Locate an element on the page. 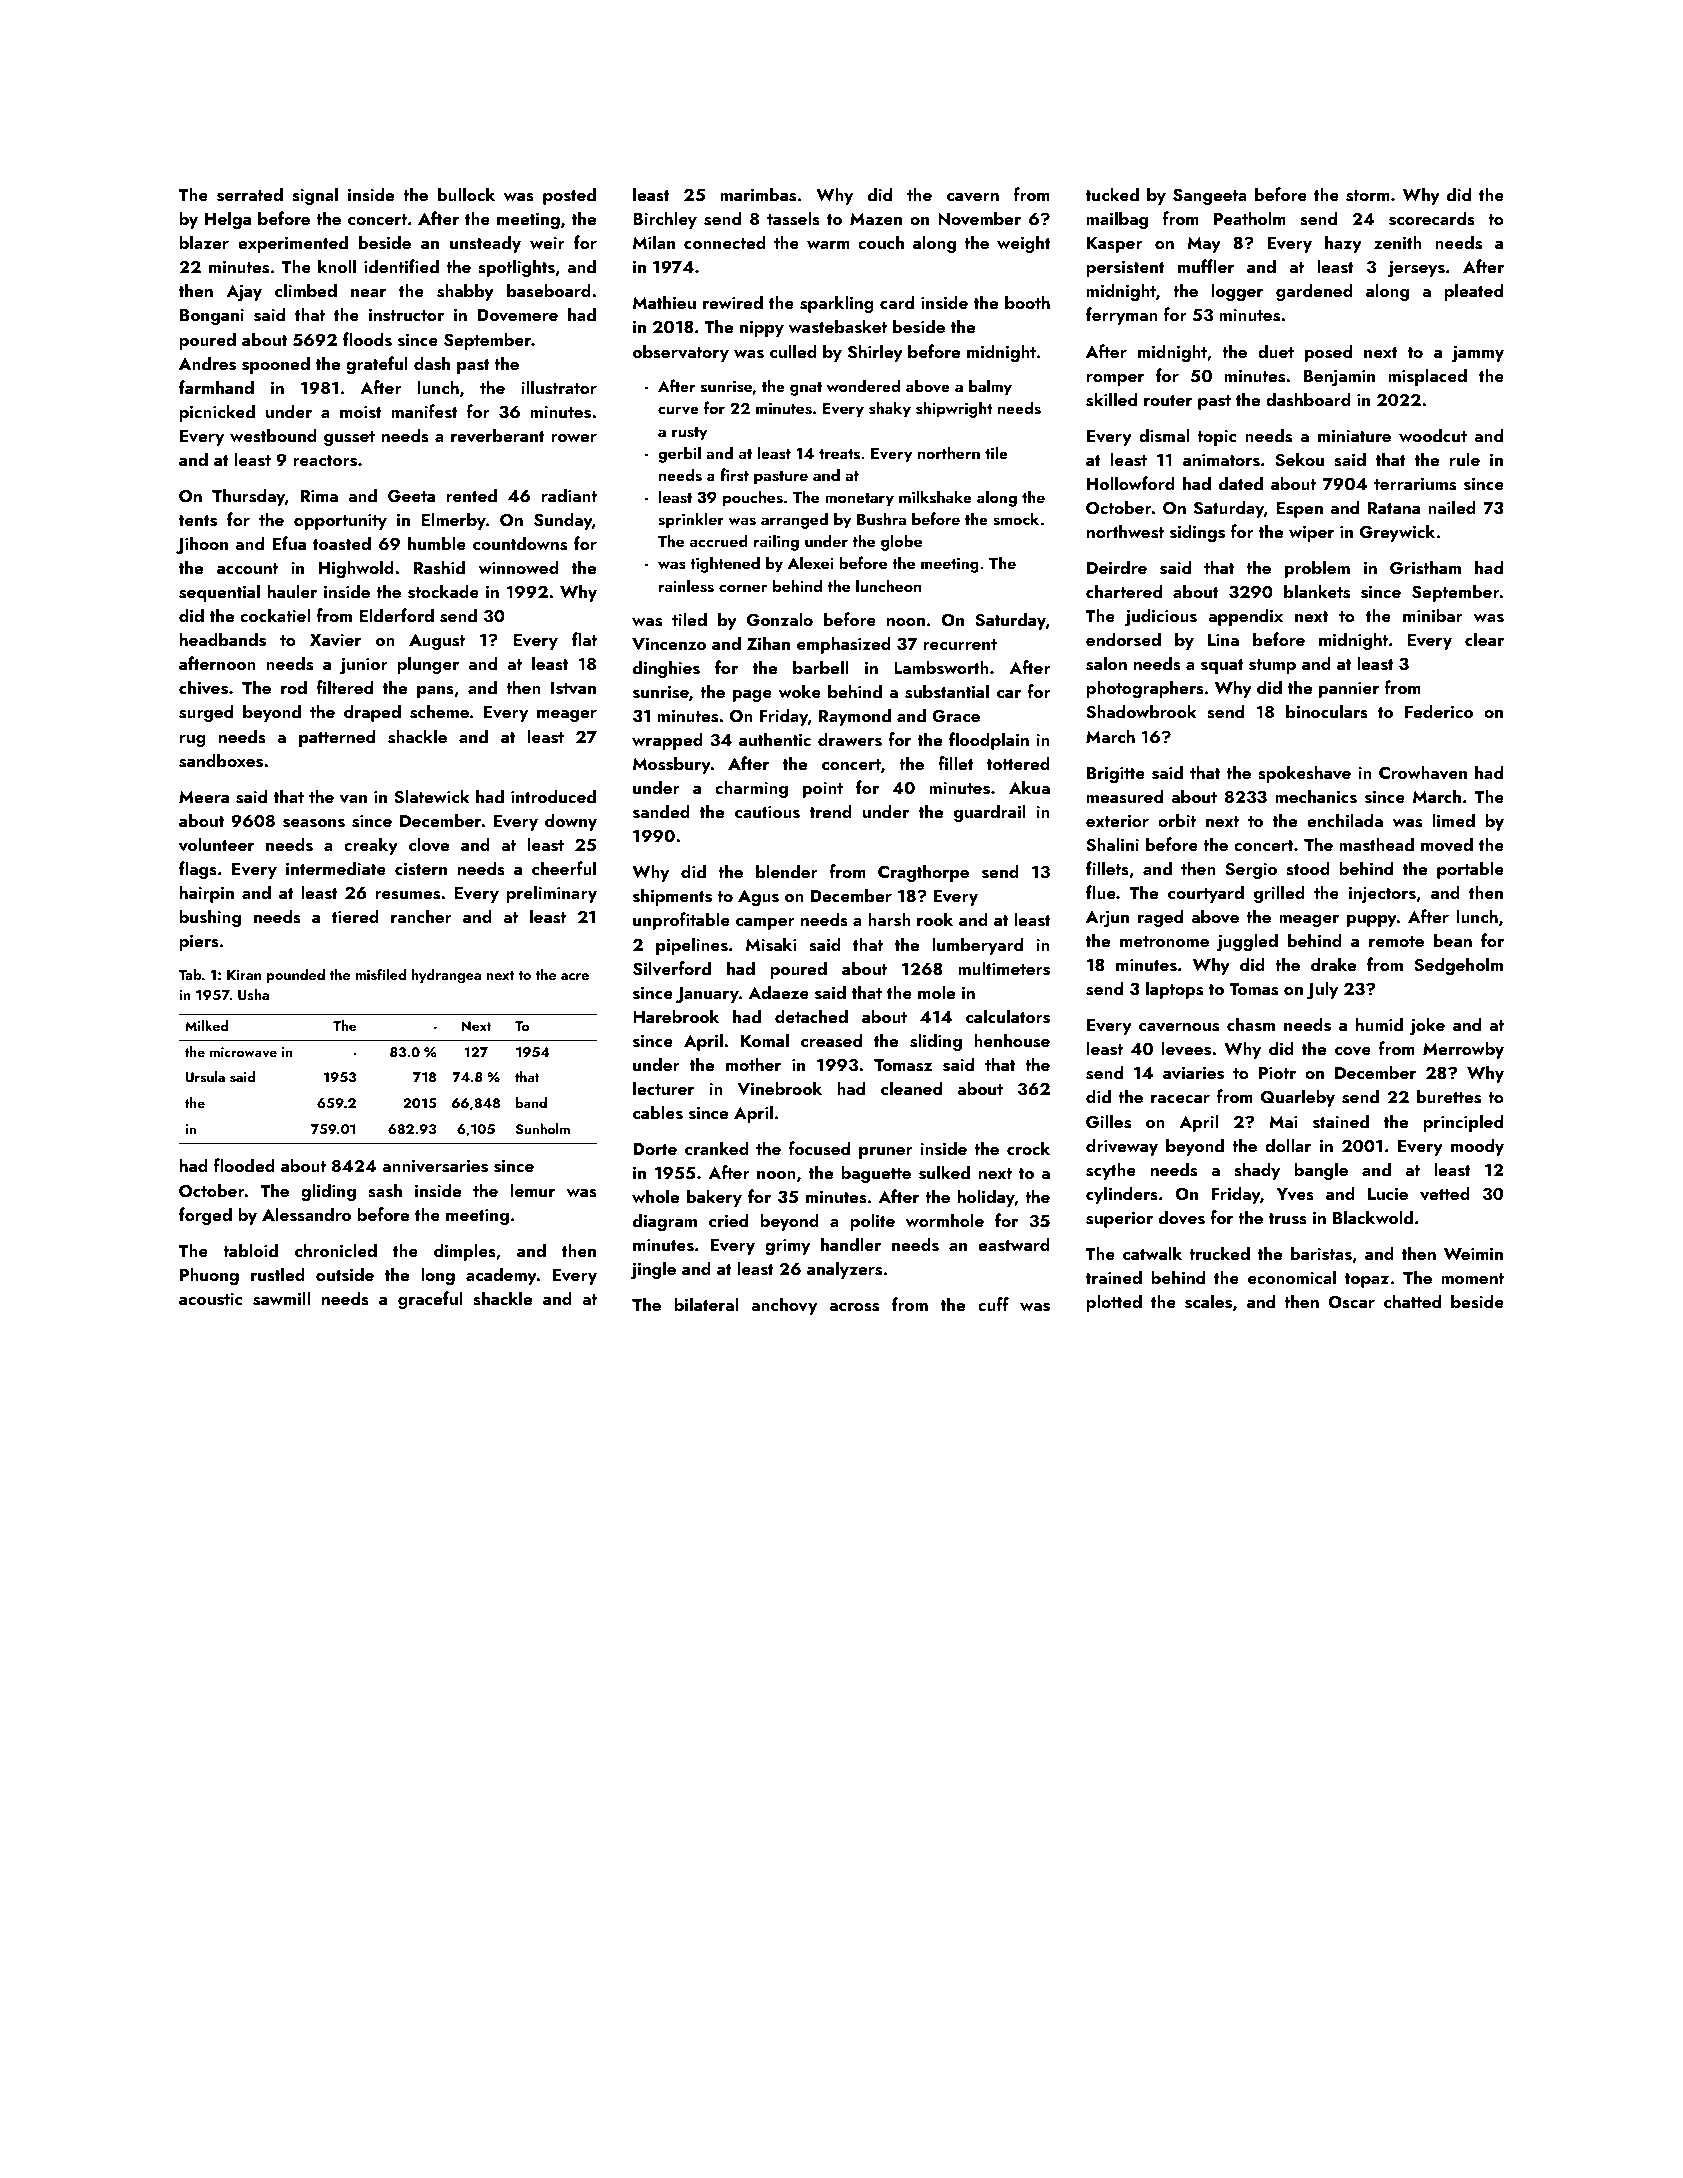 Image resolution: width=1683 pixels, height=2178 pixels. Oscar is located at coordinates (1351, 1302).
